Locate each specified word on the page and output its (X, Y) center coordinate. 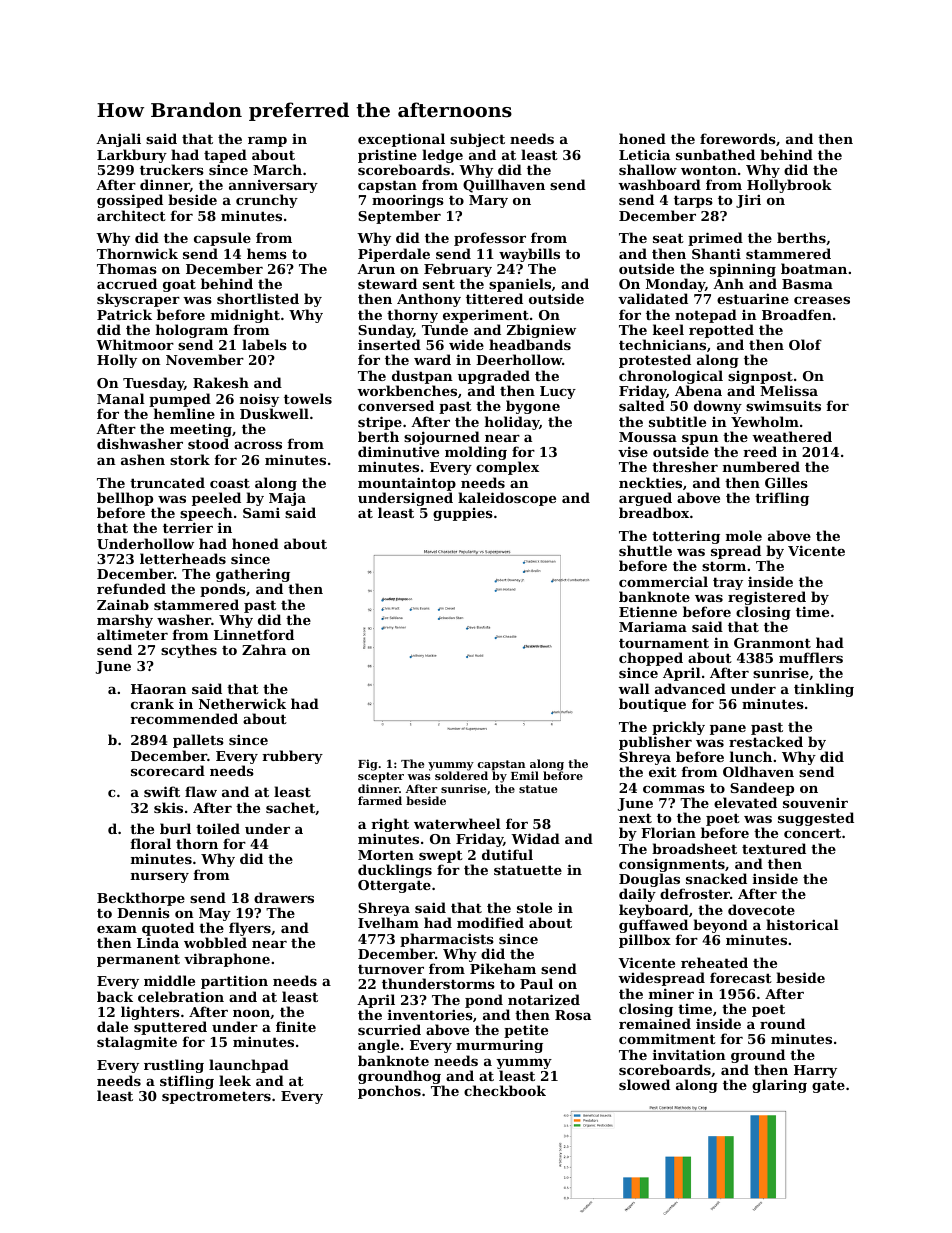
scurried (389, 1029)
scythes (189, 651)
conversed (396, 405)
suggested (816, 819)
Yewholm (765, 421)
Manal (121, 398)
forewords (738, 138)
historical (802, 924)
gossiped (130, 201)
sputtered (170, 1029)
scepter (381, 777)
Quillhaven (504, 186)
